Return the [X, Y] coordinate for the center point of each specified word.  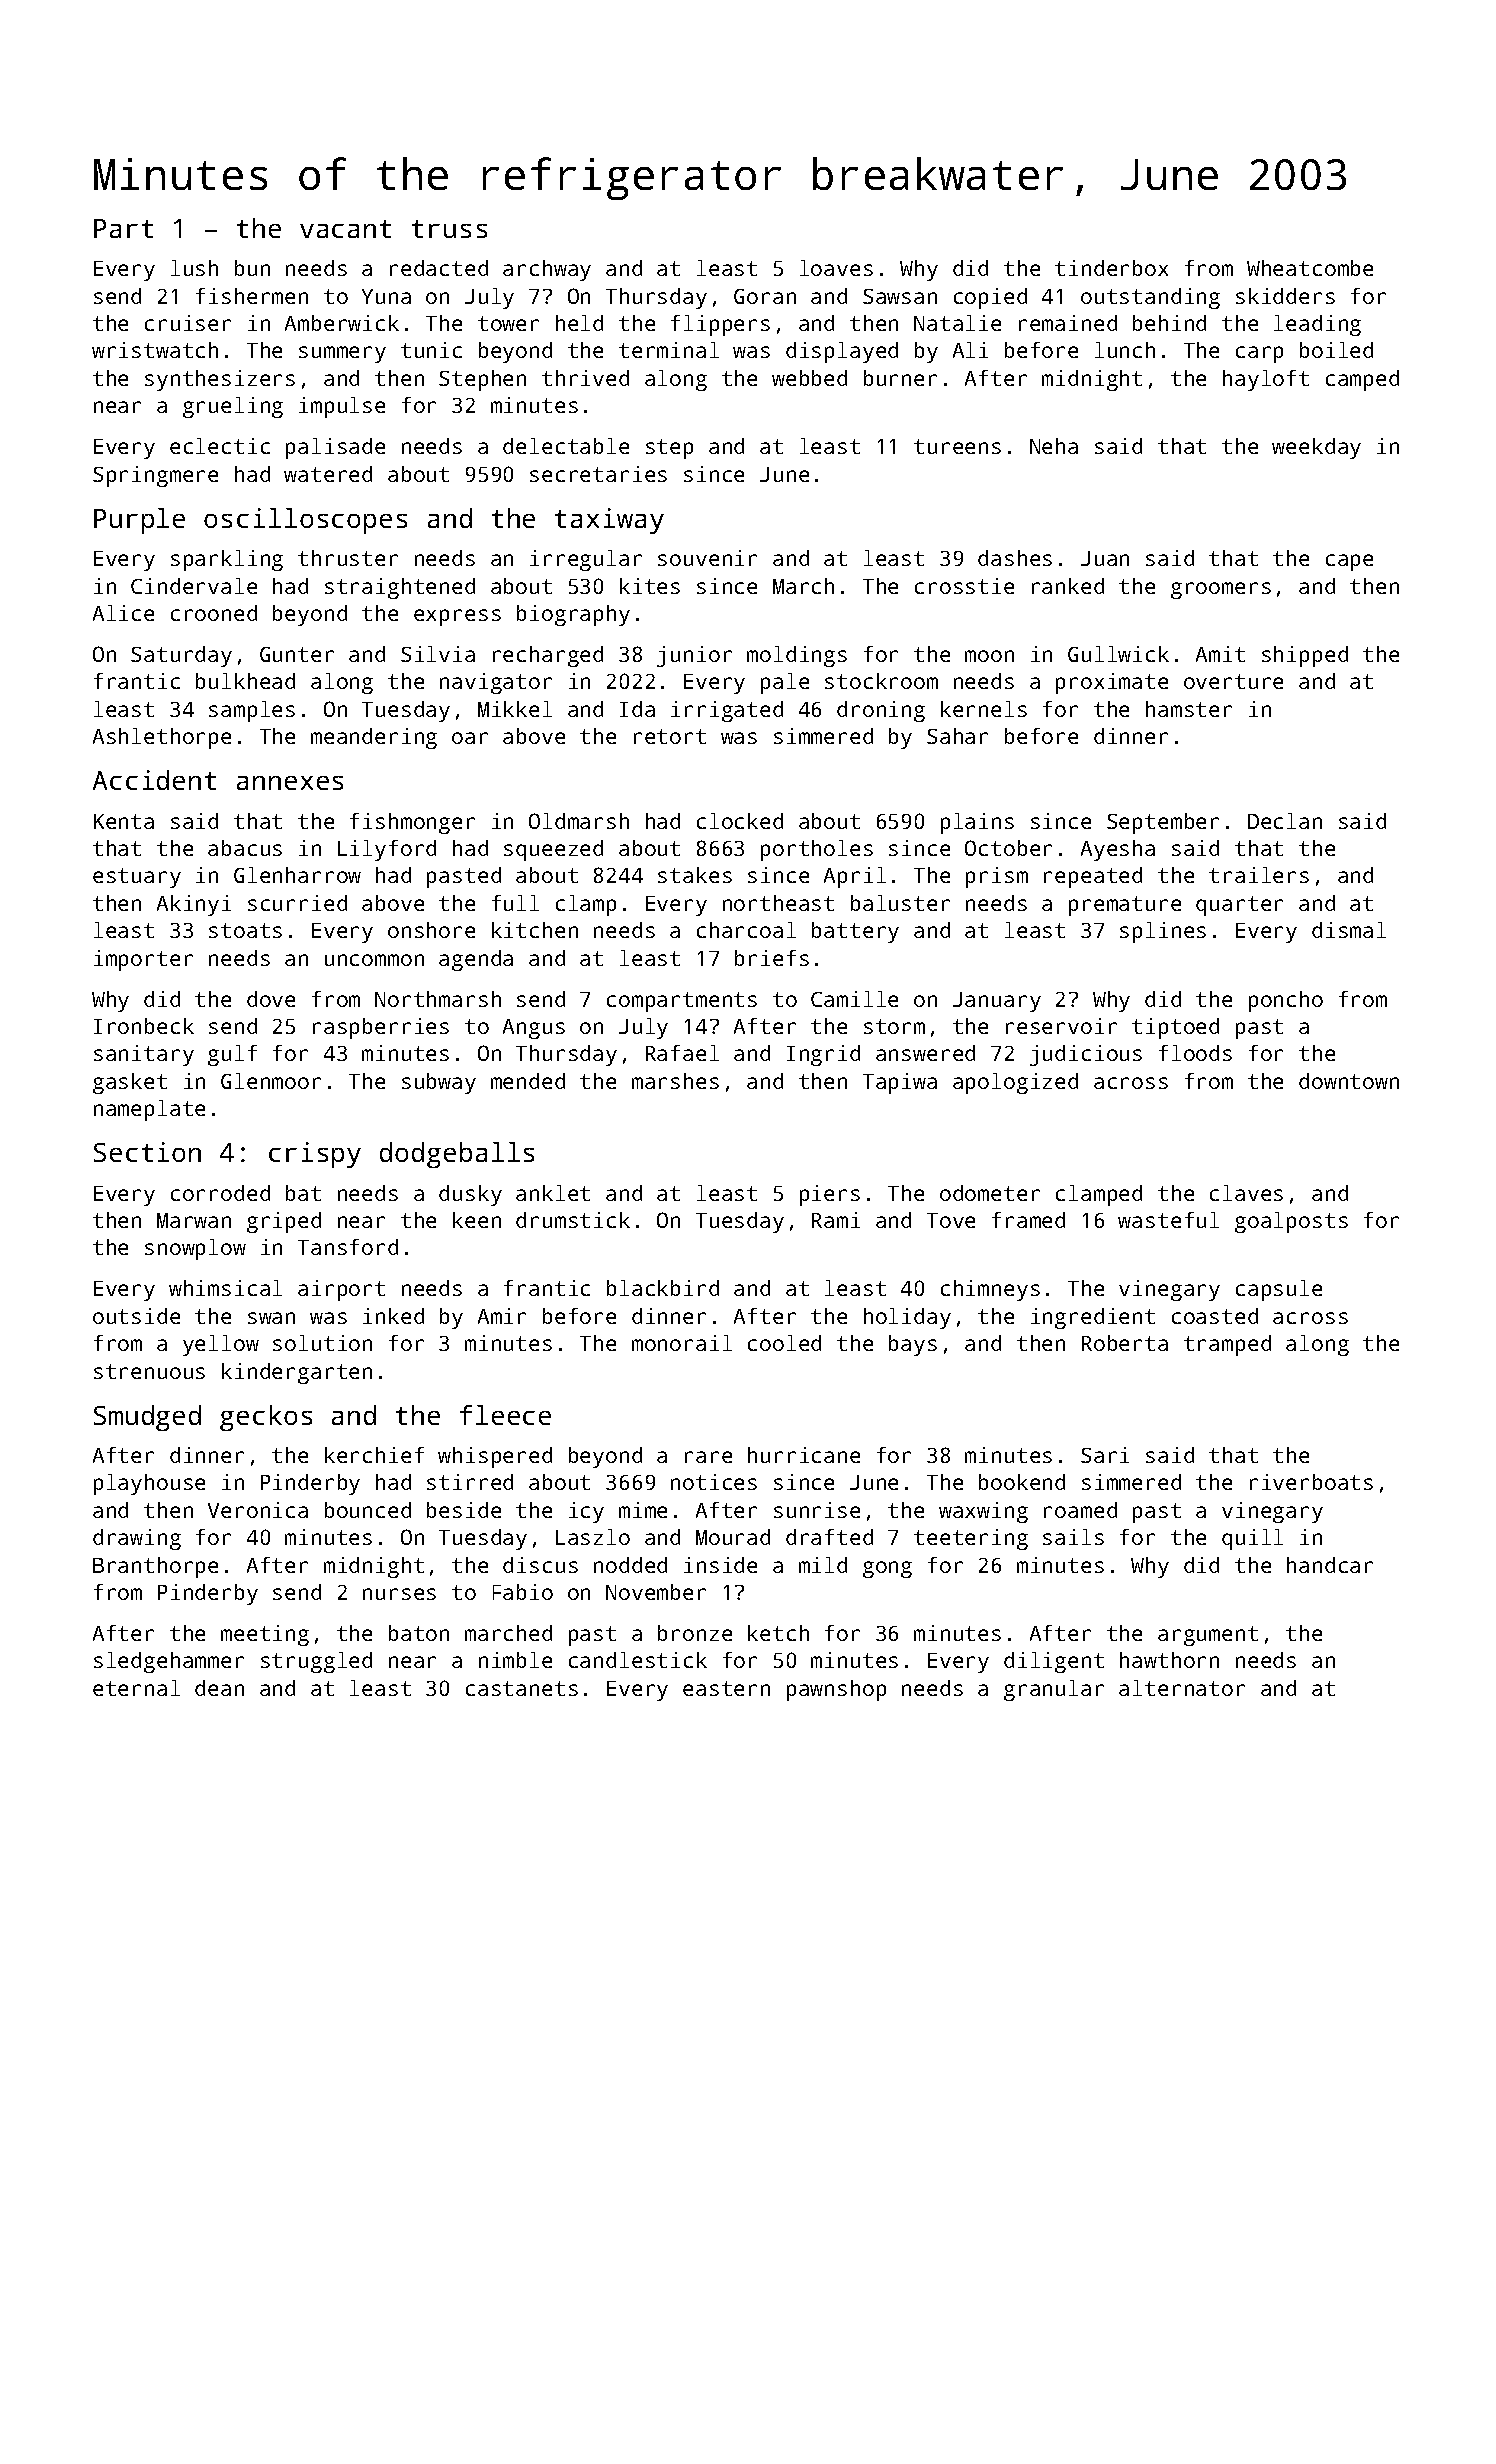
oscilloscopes [305, 521]
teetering [971, 1539]
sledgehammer [169, 1662]
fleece [505, 1415]
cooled [784, 1343]
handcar [1330, 1565]
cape [1349, 562]
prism [997, 877]
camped [1362, 380]
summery [342, 354]
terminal [669, 350]
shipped [1305, 656]
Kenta [124, 821]
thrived [585, 378]
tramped [1227, 1345]
